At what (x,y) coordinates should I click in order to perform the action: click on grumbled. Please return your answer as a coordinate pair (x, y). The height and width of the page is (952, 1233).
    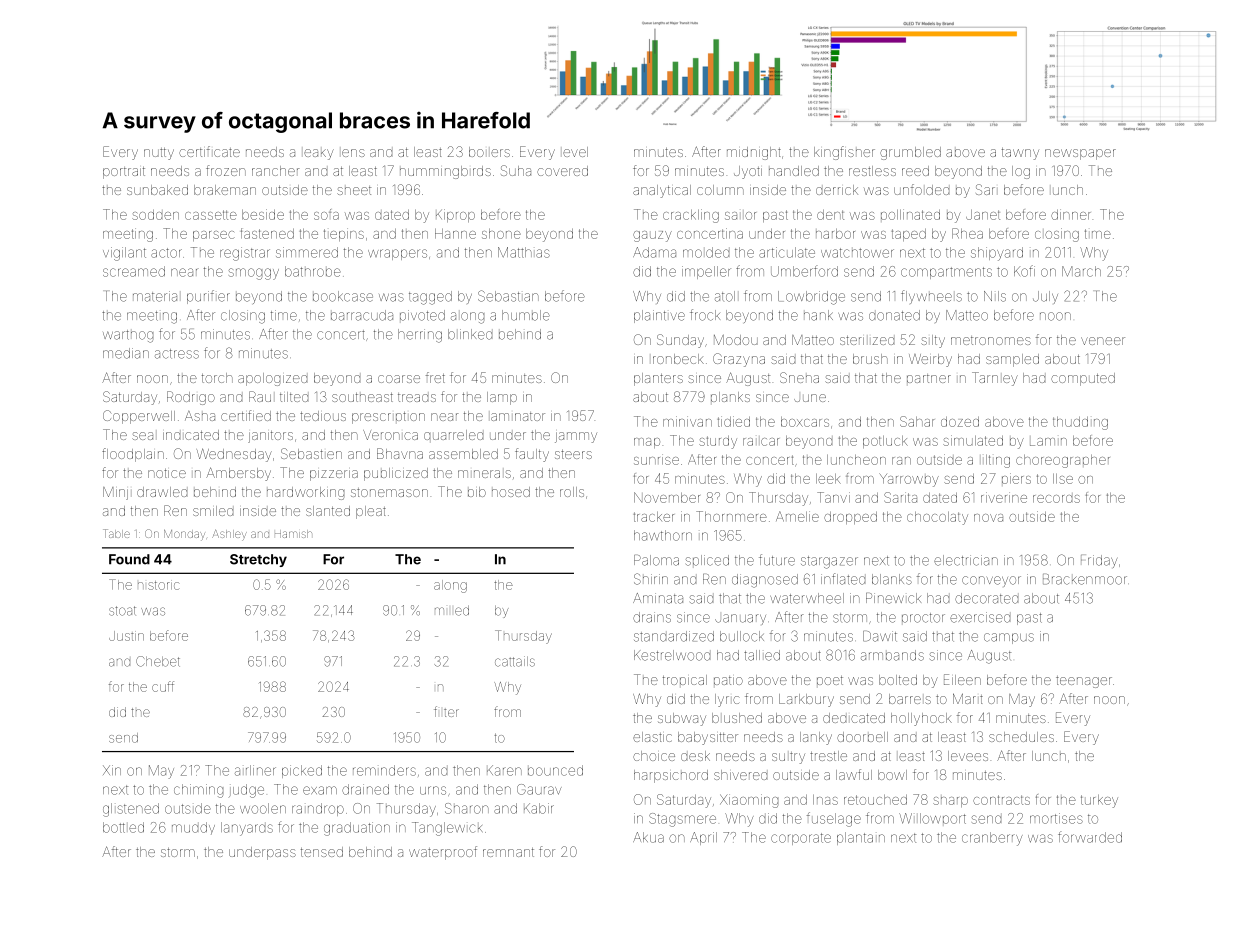
    Looking at the image, I should click on (910, 153).
